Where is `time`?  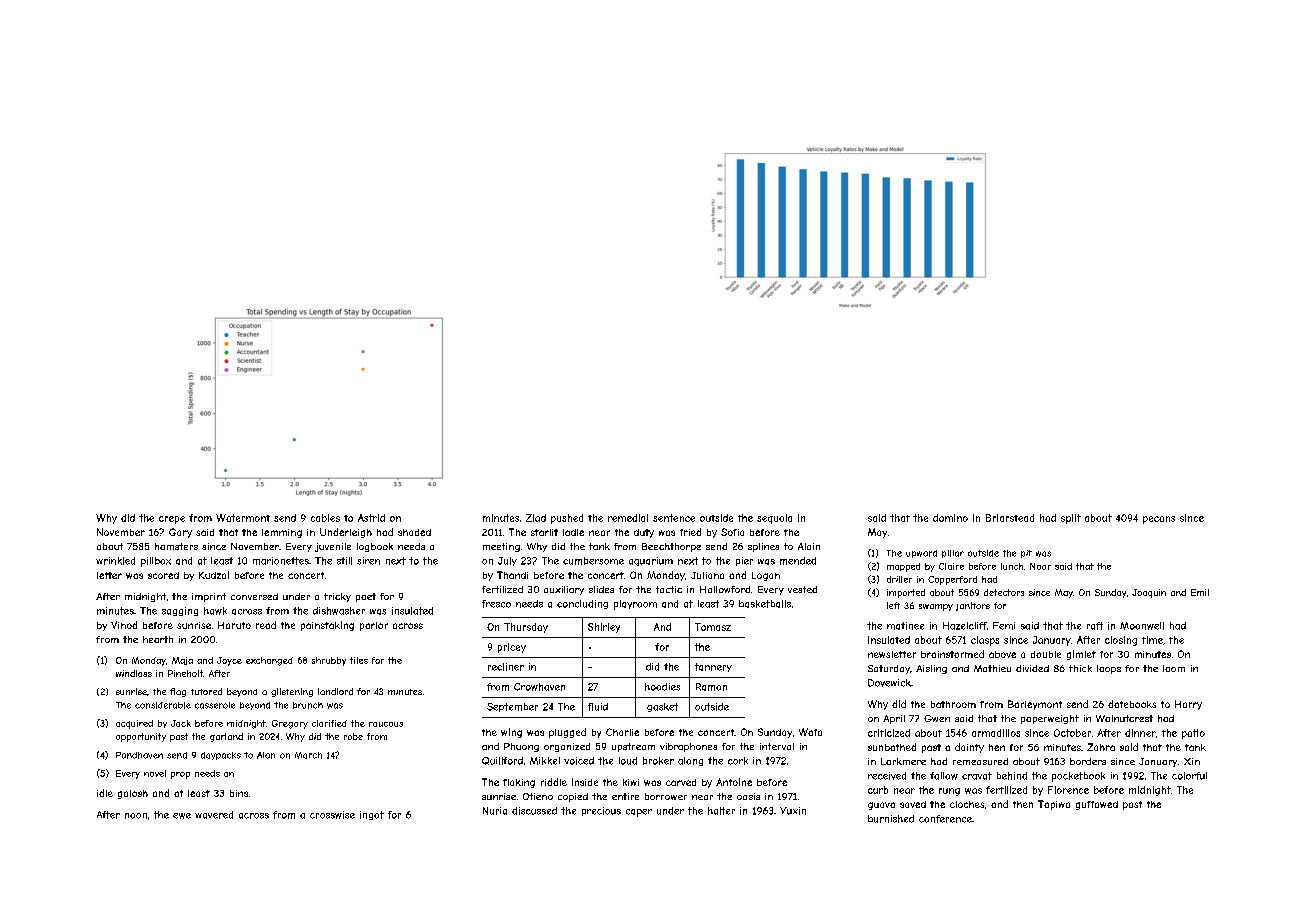 time is located at coordinates (1152, 640).
